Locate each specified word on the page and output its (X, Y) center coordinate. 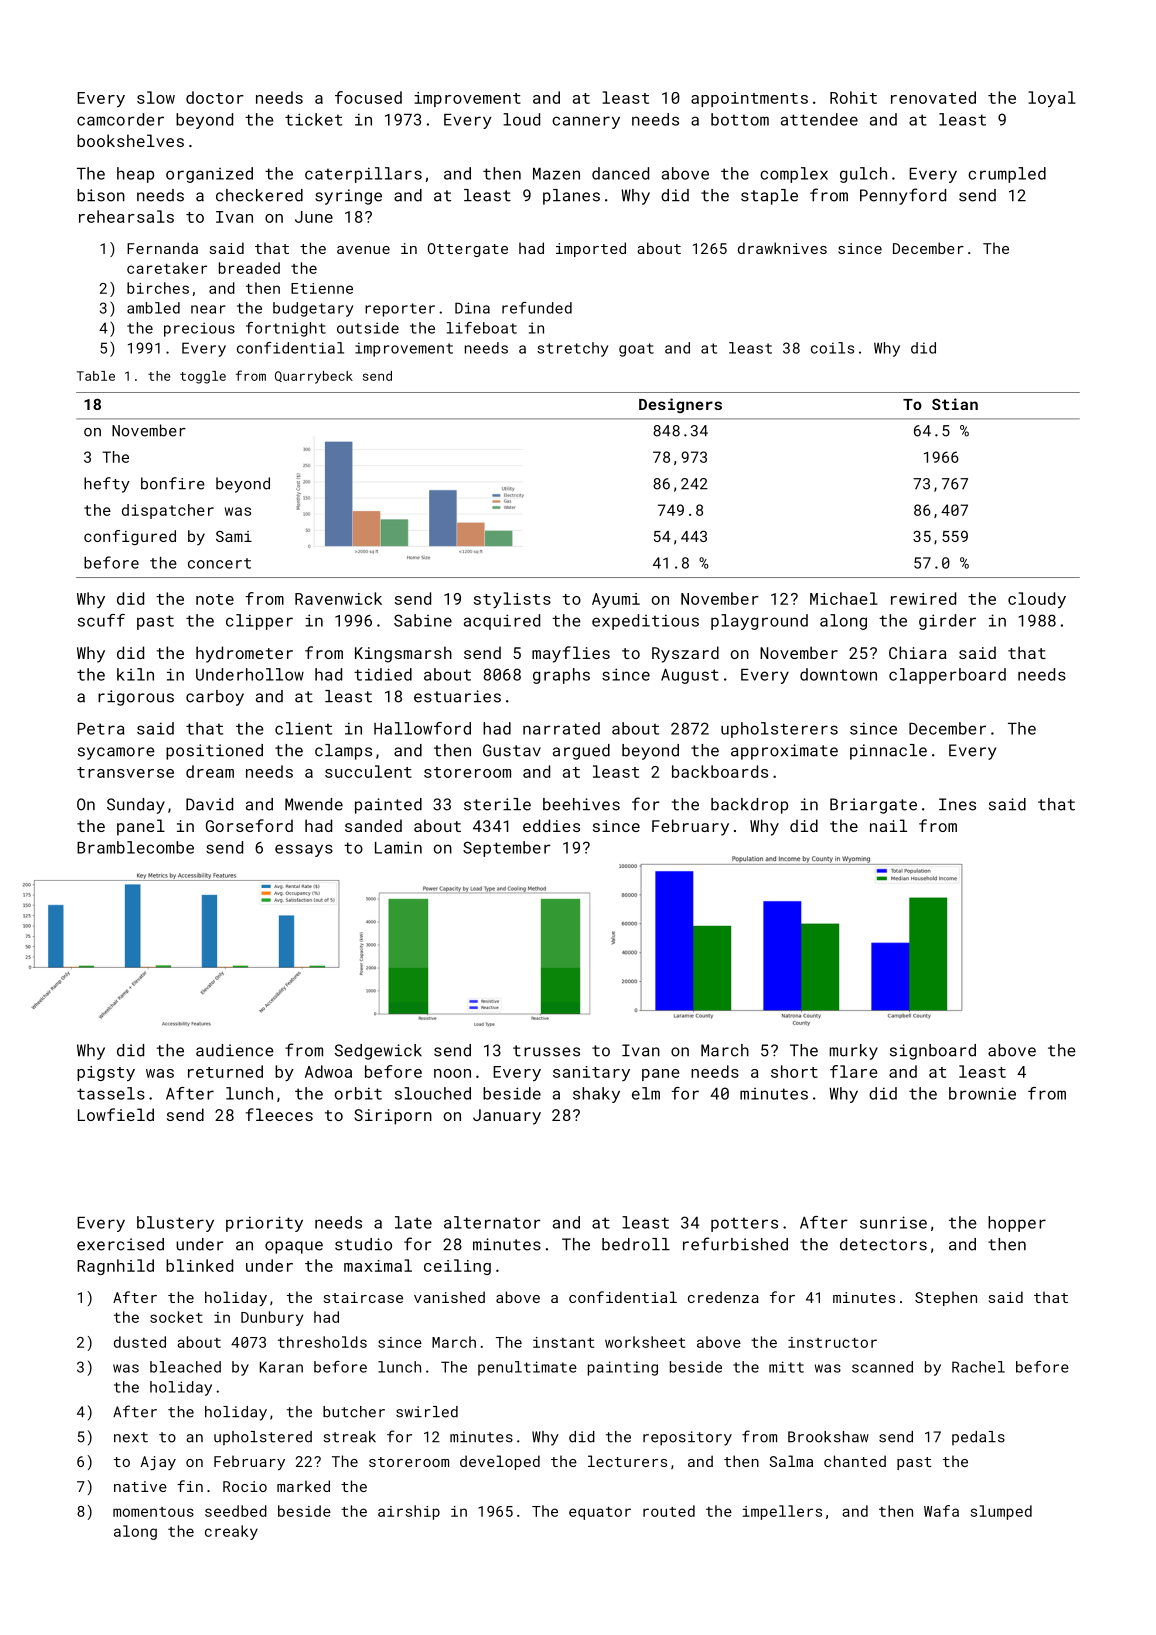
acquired (502, 622)
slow (156, 97)
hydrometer (244, 654)
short (794, 1071)
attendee (819, 119)
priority (264, 1224)
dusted (140, 1342)
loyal (1052, 99)
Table (96, 376)
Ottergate (468, 250)
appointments (749, 99)
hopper (1017, 1224)
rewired (923, 598)
